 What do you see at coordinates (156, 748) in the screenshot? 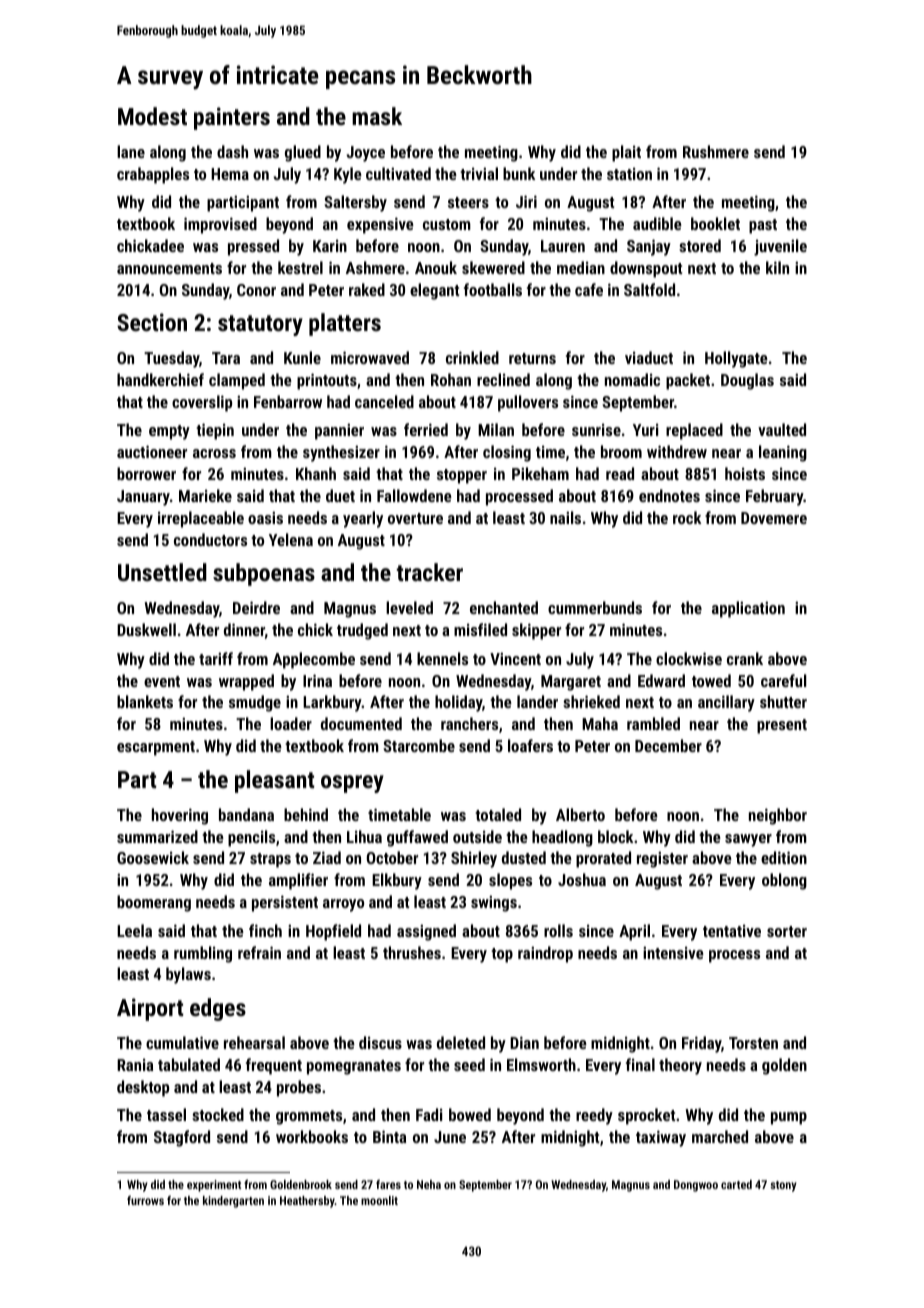
I see `escarpment` at bounding box center [156, 748].
